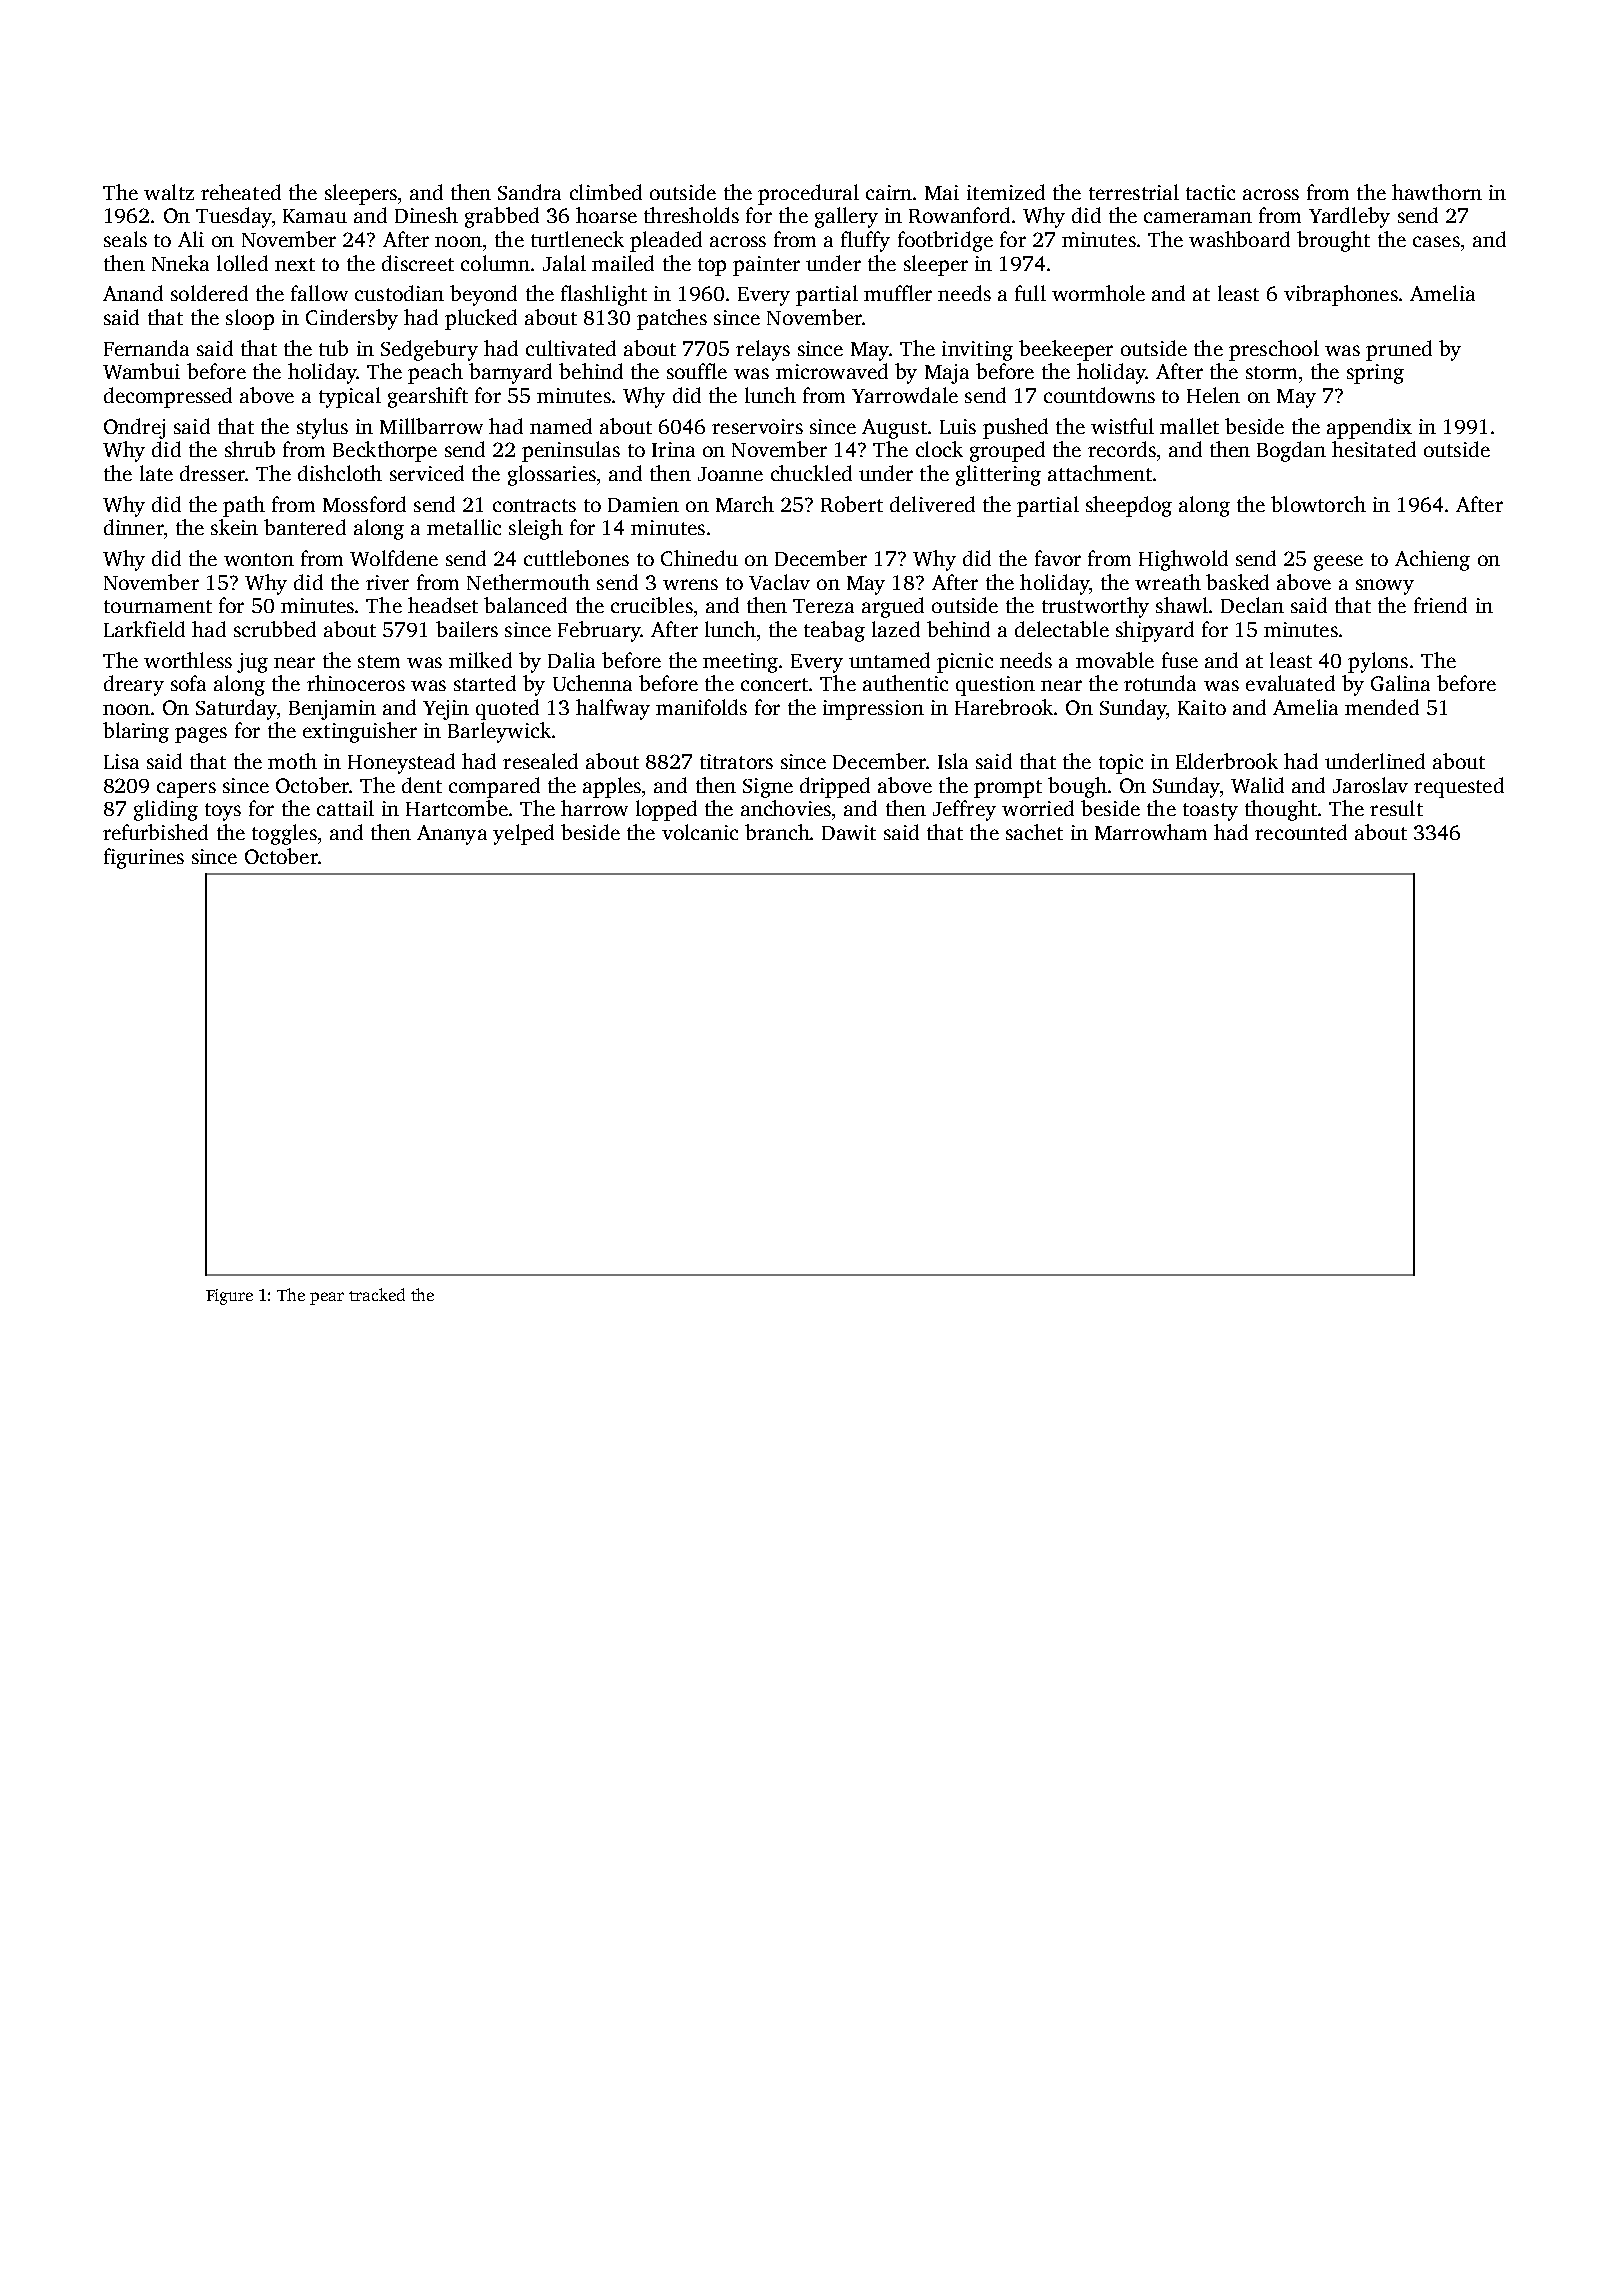  Describe the element at coordinates (1183, 560) in the page. I see `Highwold` at that location.
